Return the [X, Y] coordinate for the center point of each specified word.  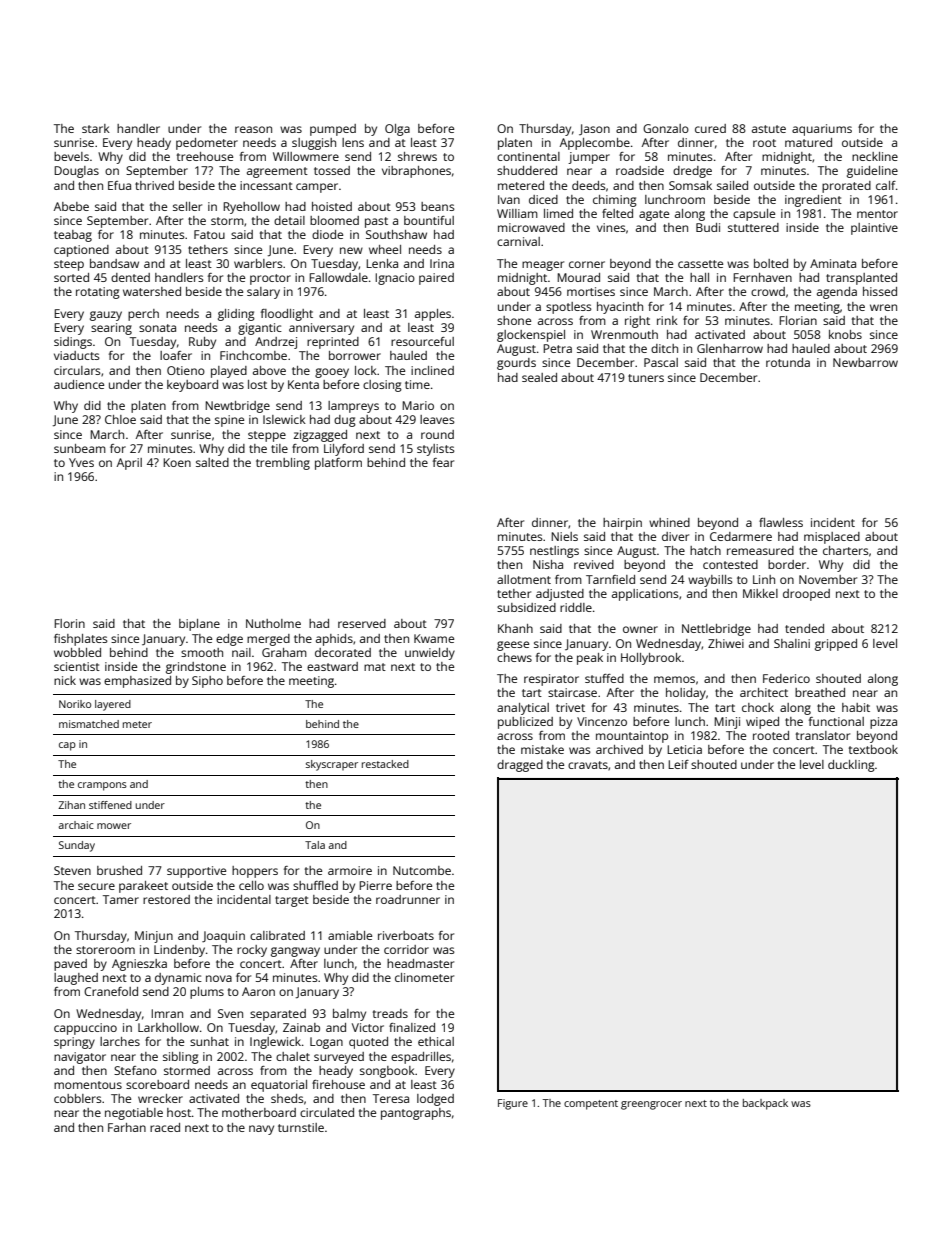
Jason [594, 129]
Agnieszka [139, 965]
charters [846, 550]
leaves [437, 419]
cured [710, 128]
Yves [81, 462]
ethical [436, 1041]
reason [253, 129]
